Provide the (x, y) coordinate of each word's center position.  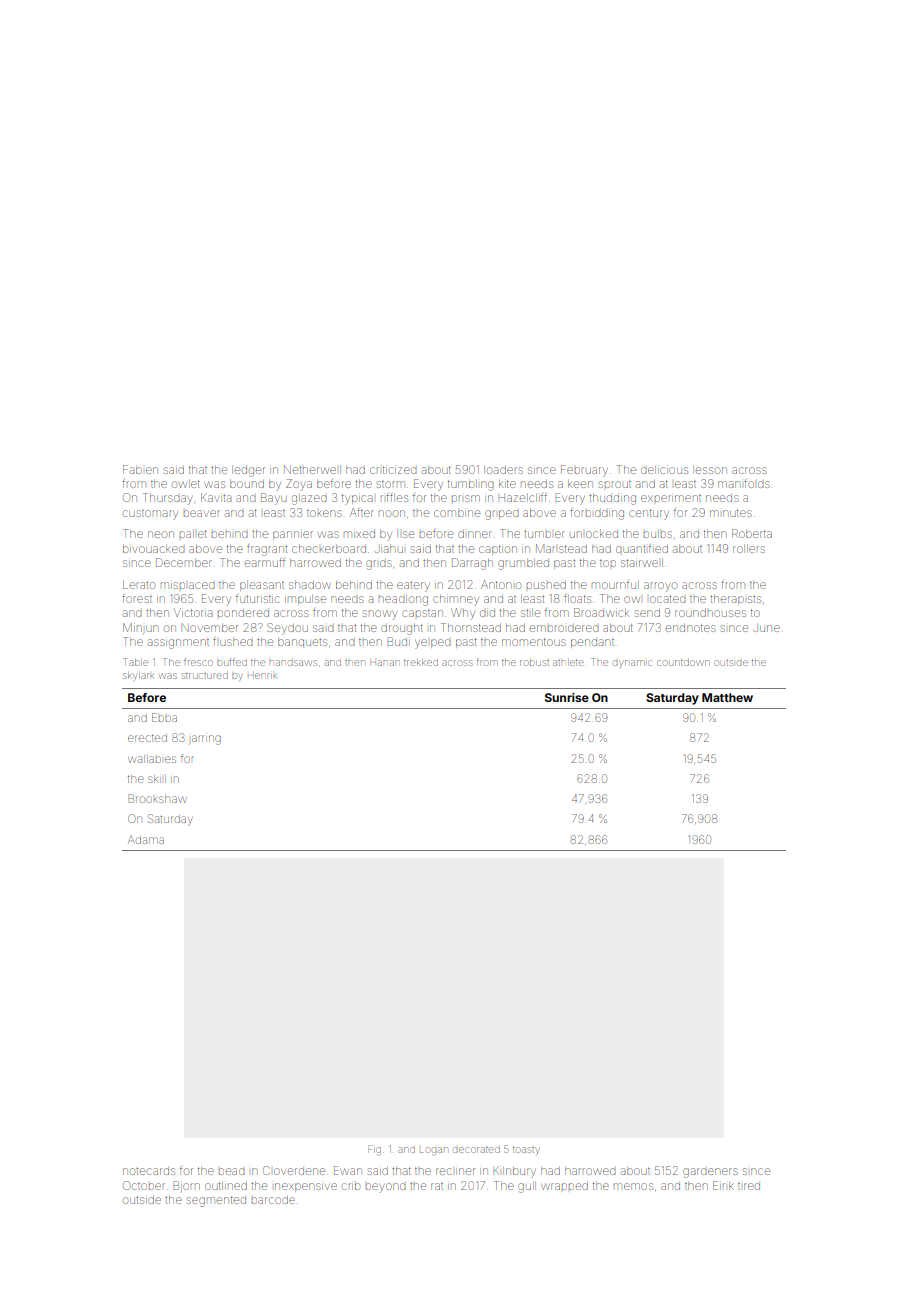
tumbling (470, 485)
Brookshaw (158, 798)
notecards (149, 1171)
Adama (146, 839)
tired (749, 1186)
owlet (186, 484)
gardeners (710, 1173)
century (649, 514)
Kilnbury (514, 1172)
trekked (421, 662)
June (766, 628)
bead (231, 1171)
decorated (476, 1150)
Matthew (727, 697)
